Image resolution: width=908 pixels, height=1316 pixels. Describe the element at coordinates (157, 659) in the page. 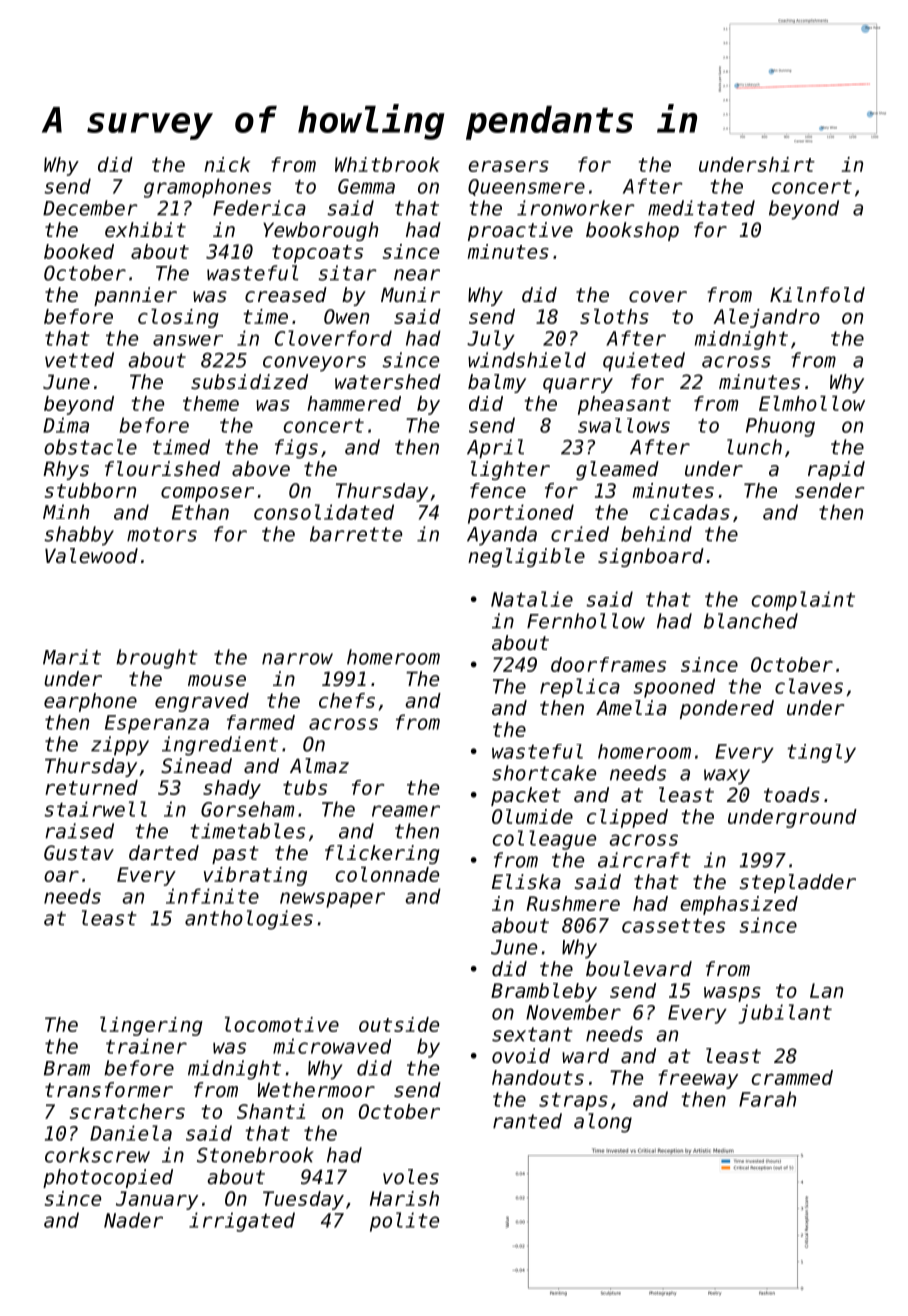

I see `brought` at that location.
